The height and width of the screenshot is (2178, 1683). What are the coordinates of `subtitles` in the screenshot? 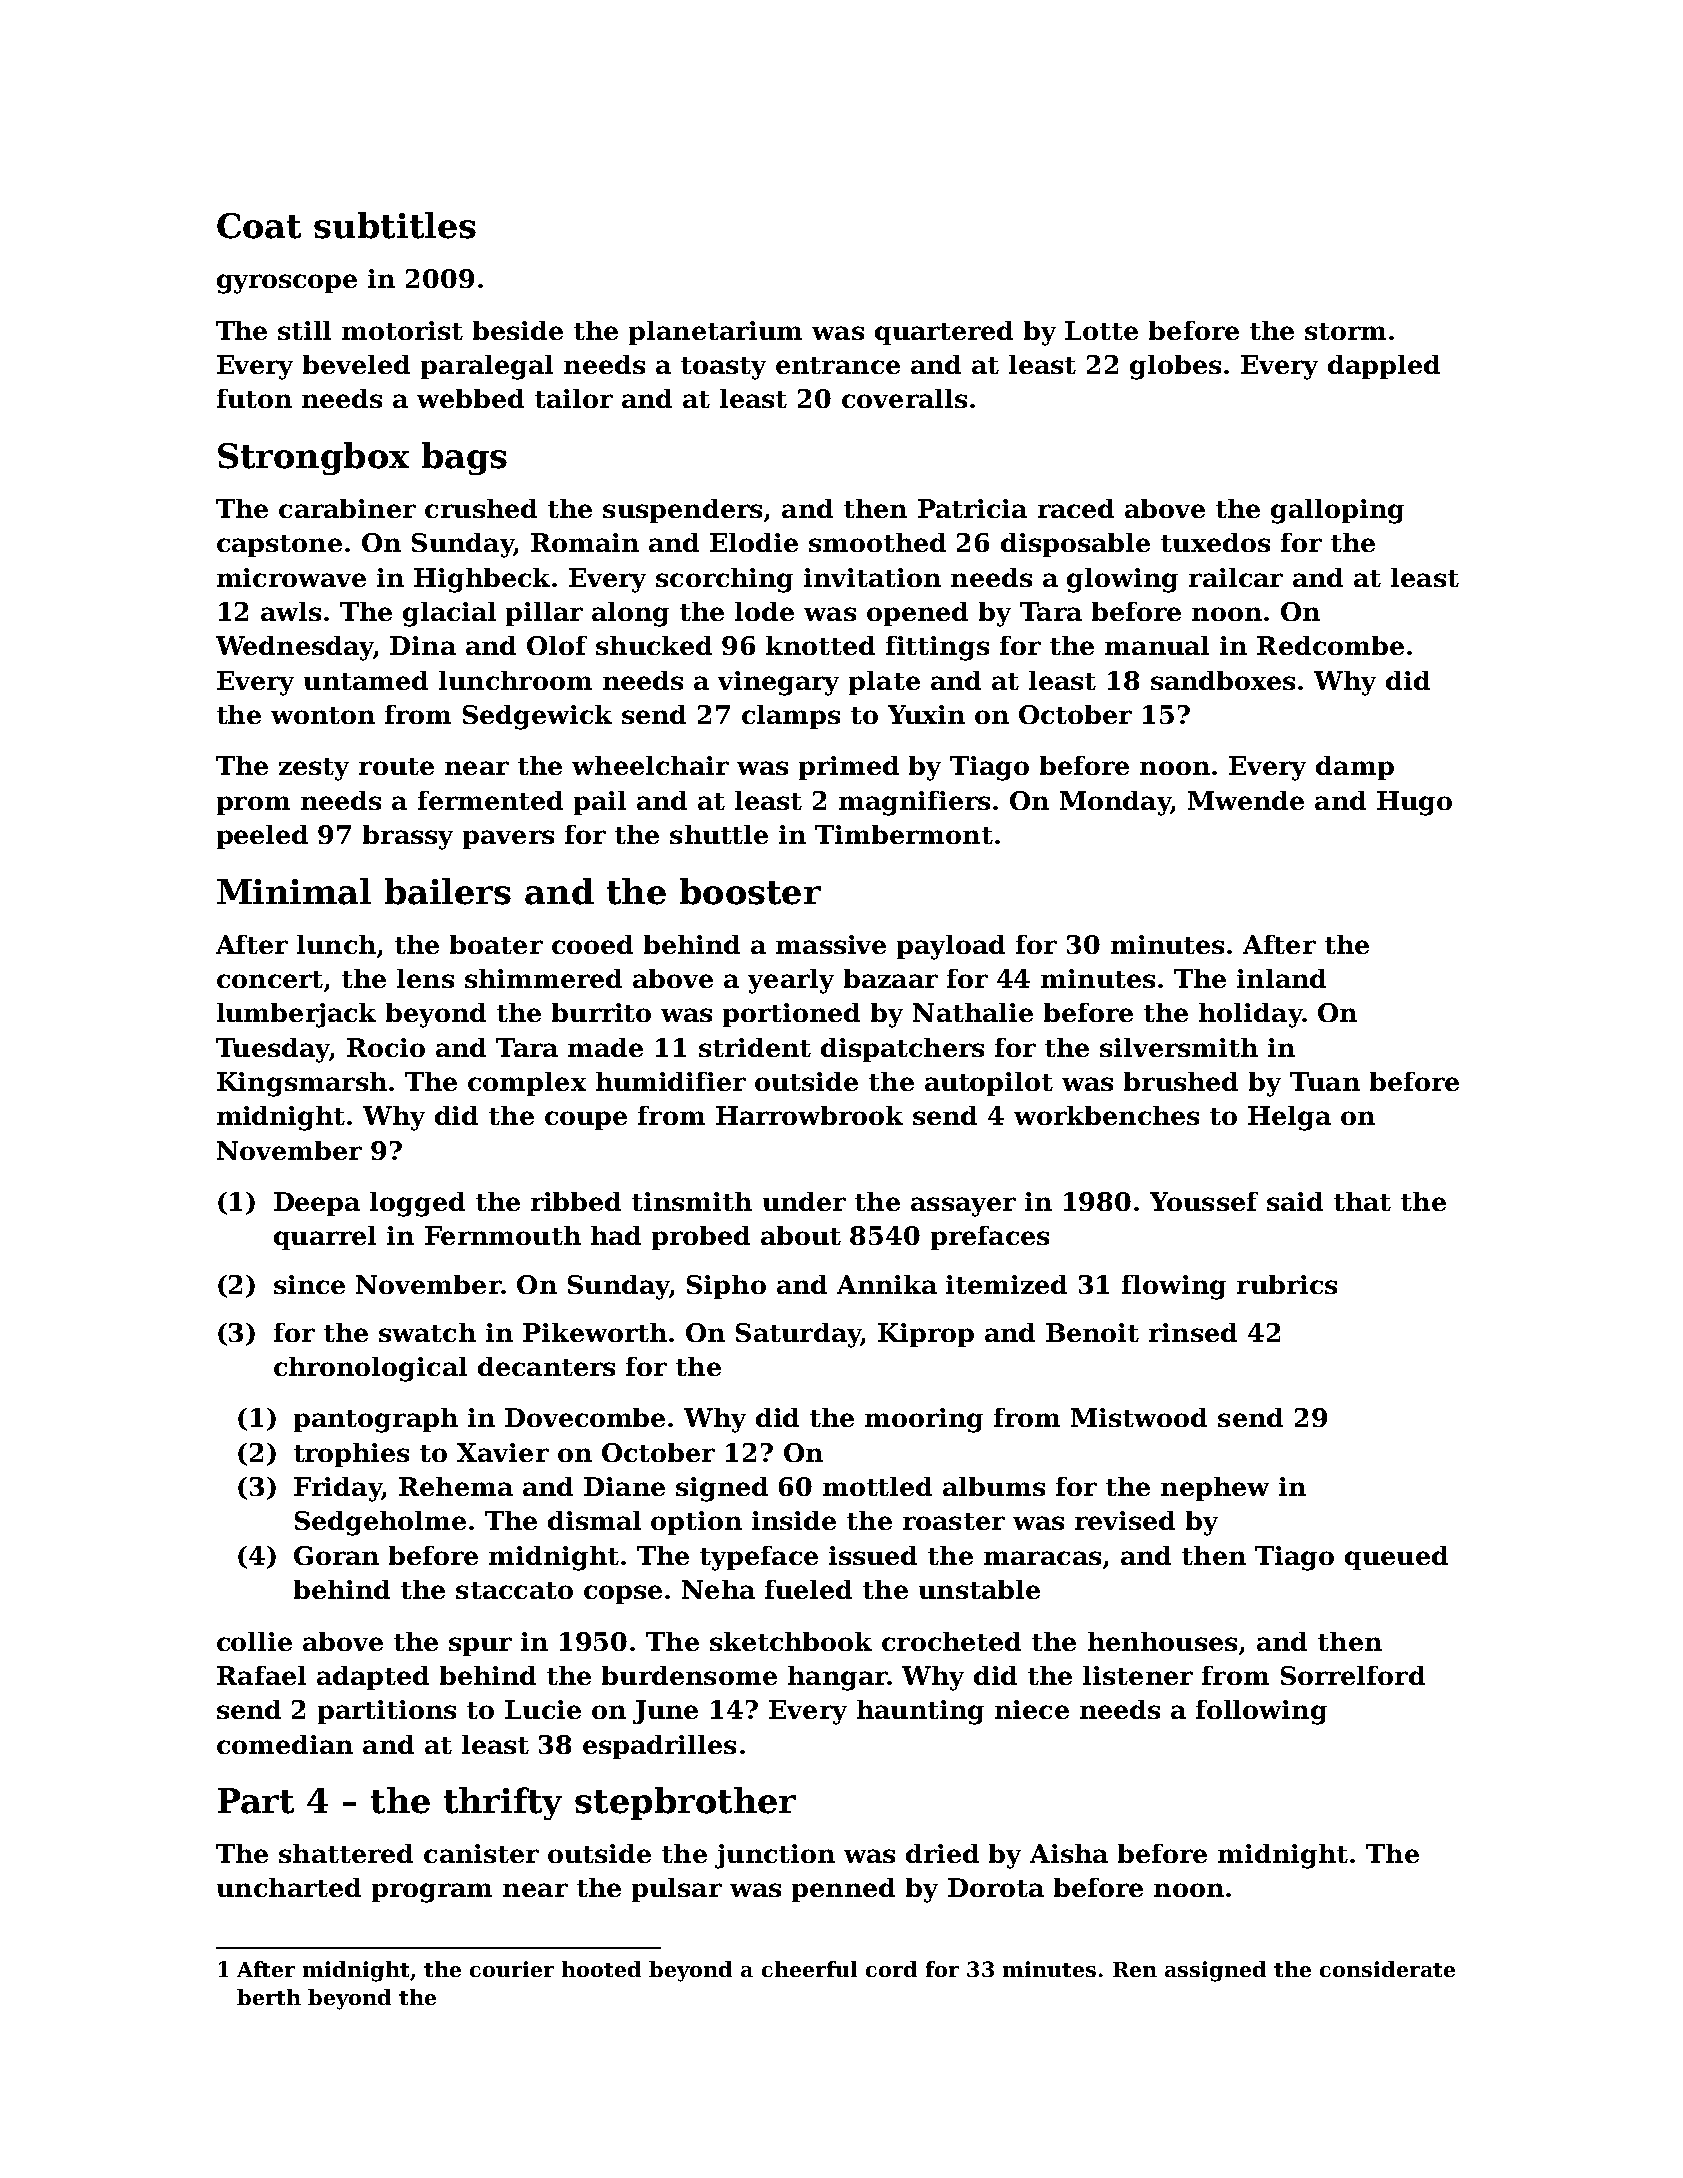 It's located at (395, 225).
